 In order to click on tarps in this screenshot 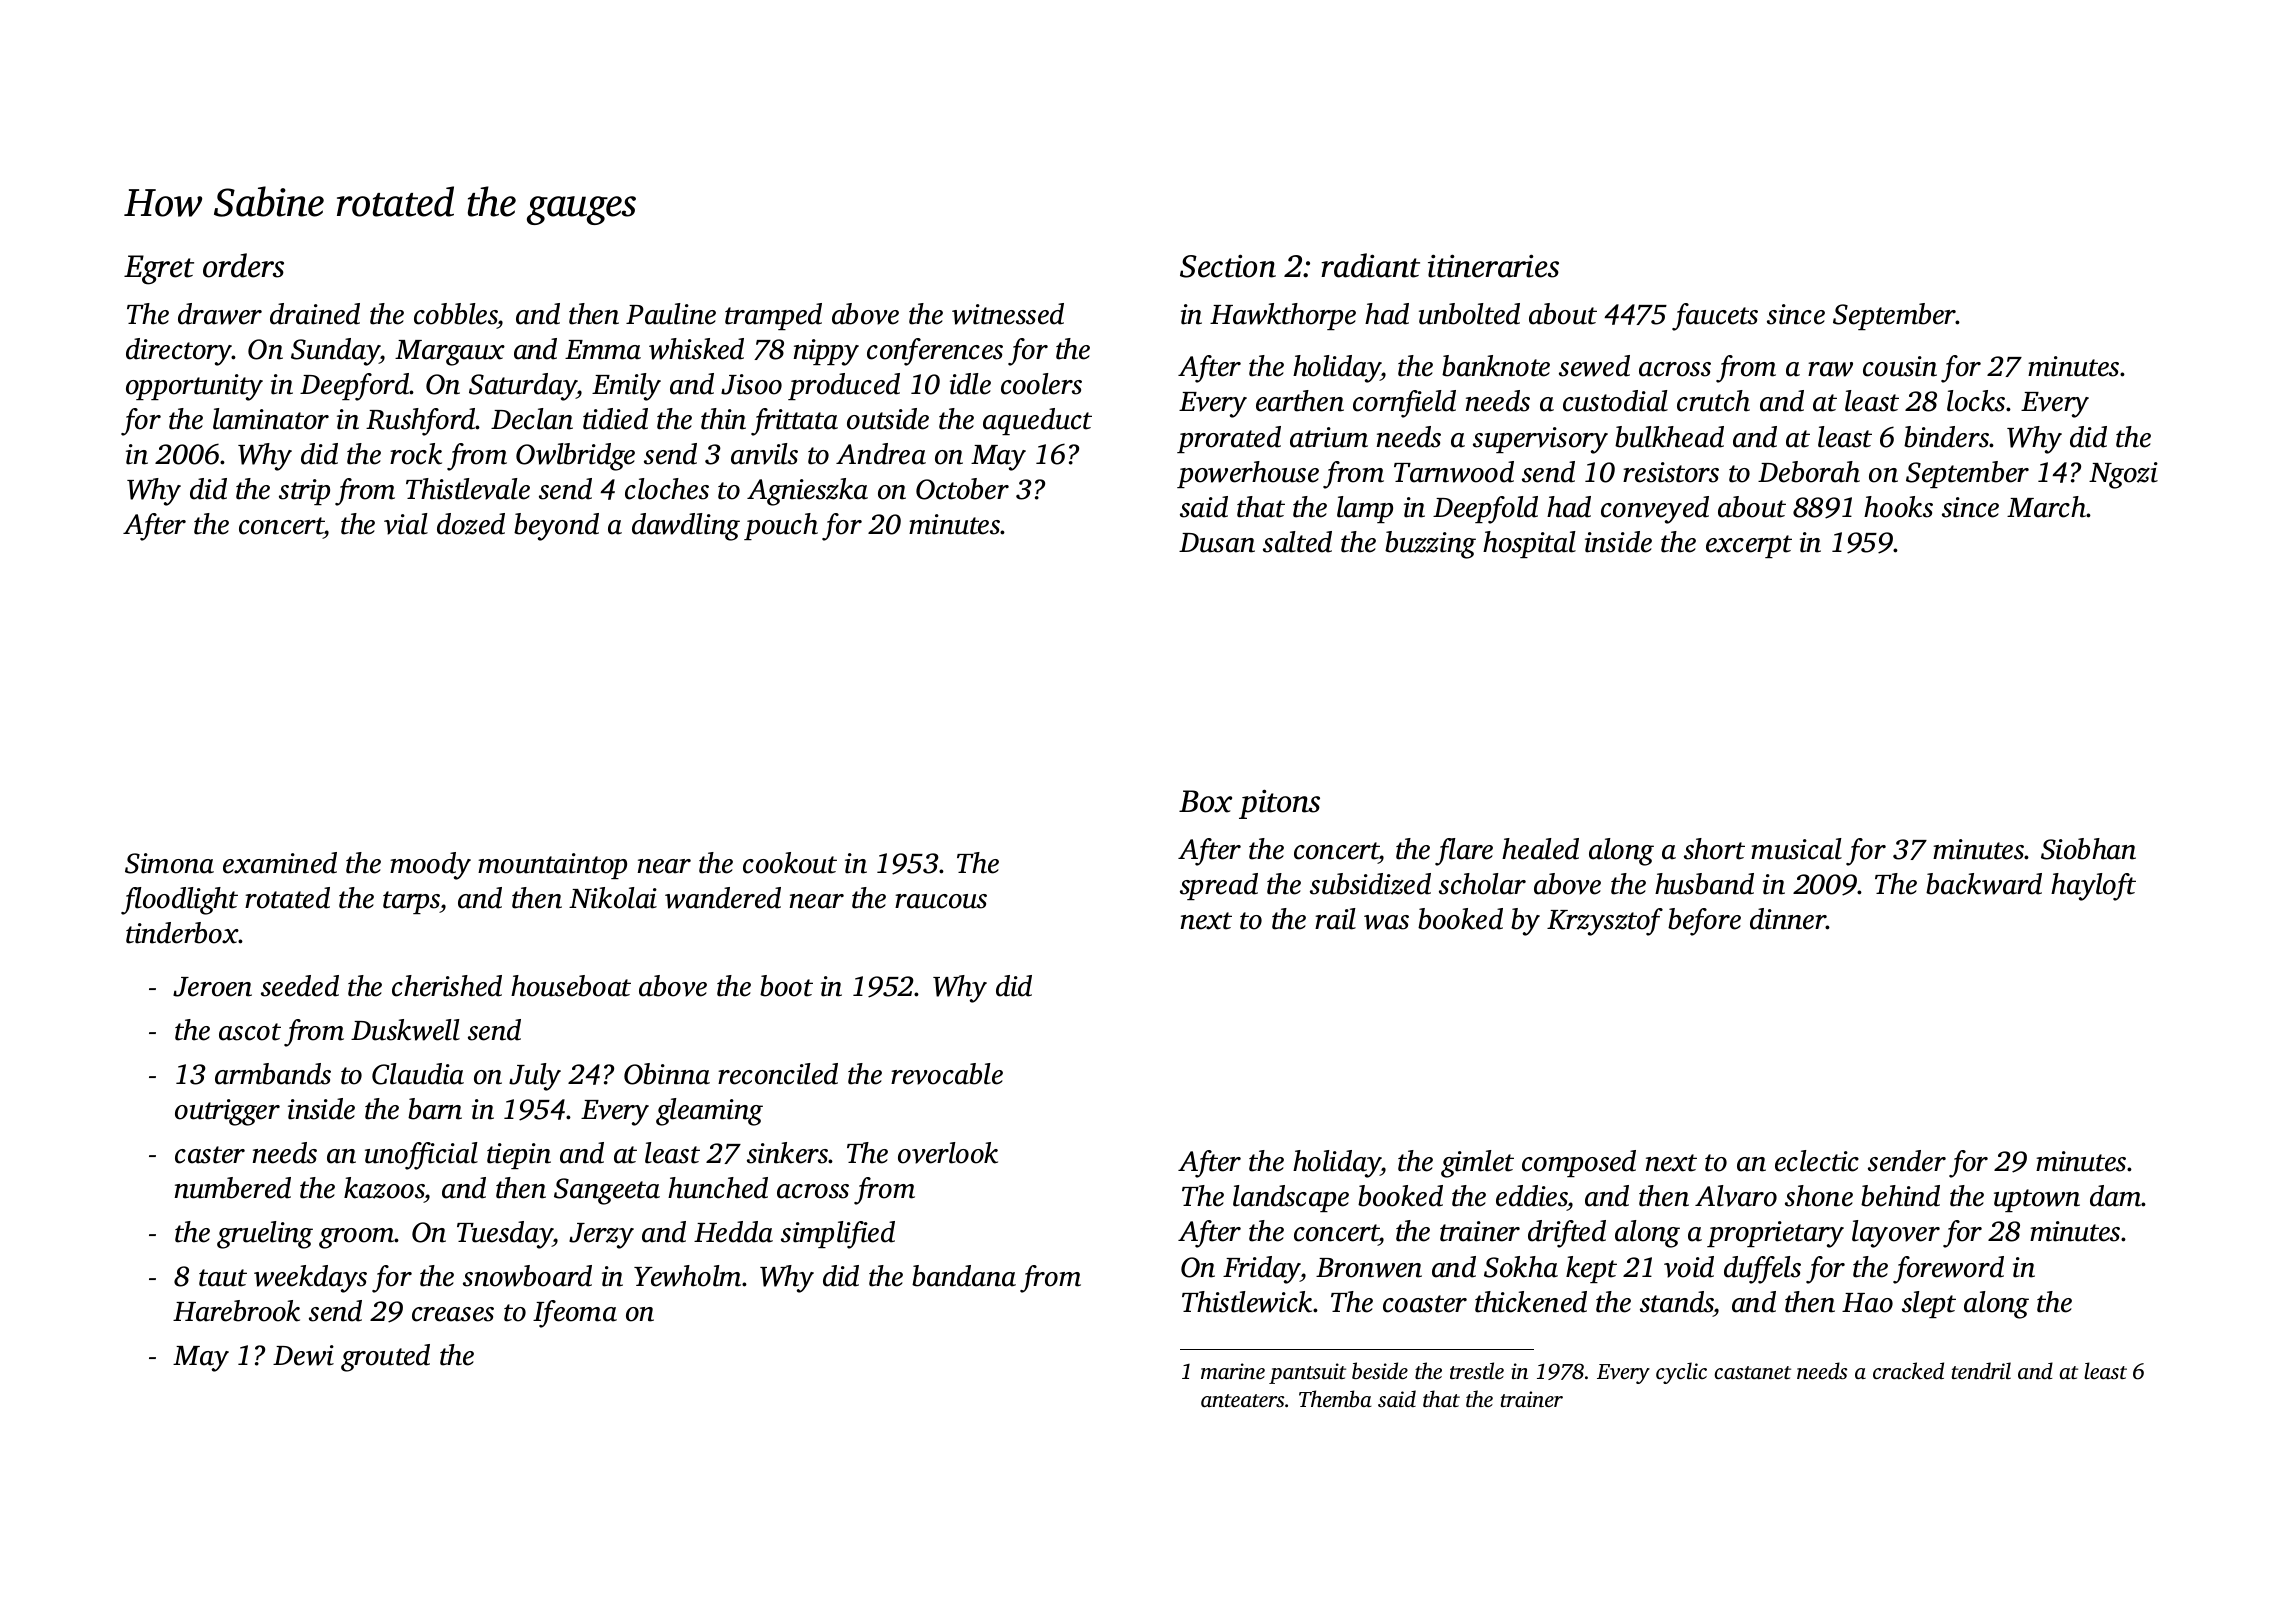, I will do `click(411, 902)`.
